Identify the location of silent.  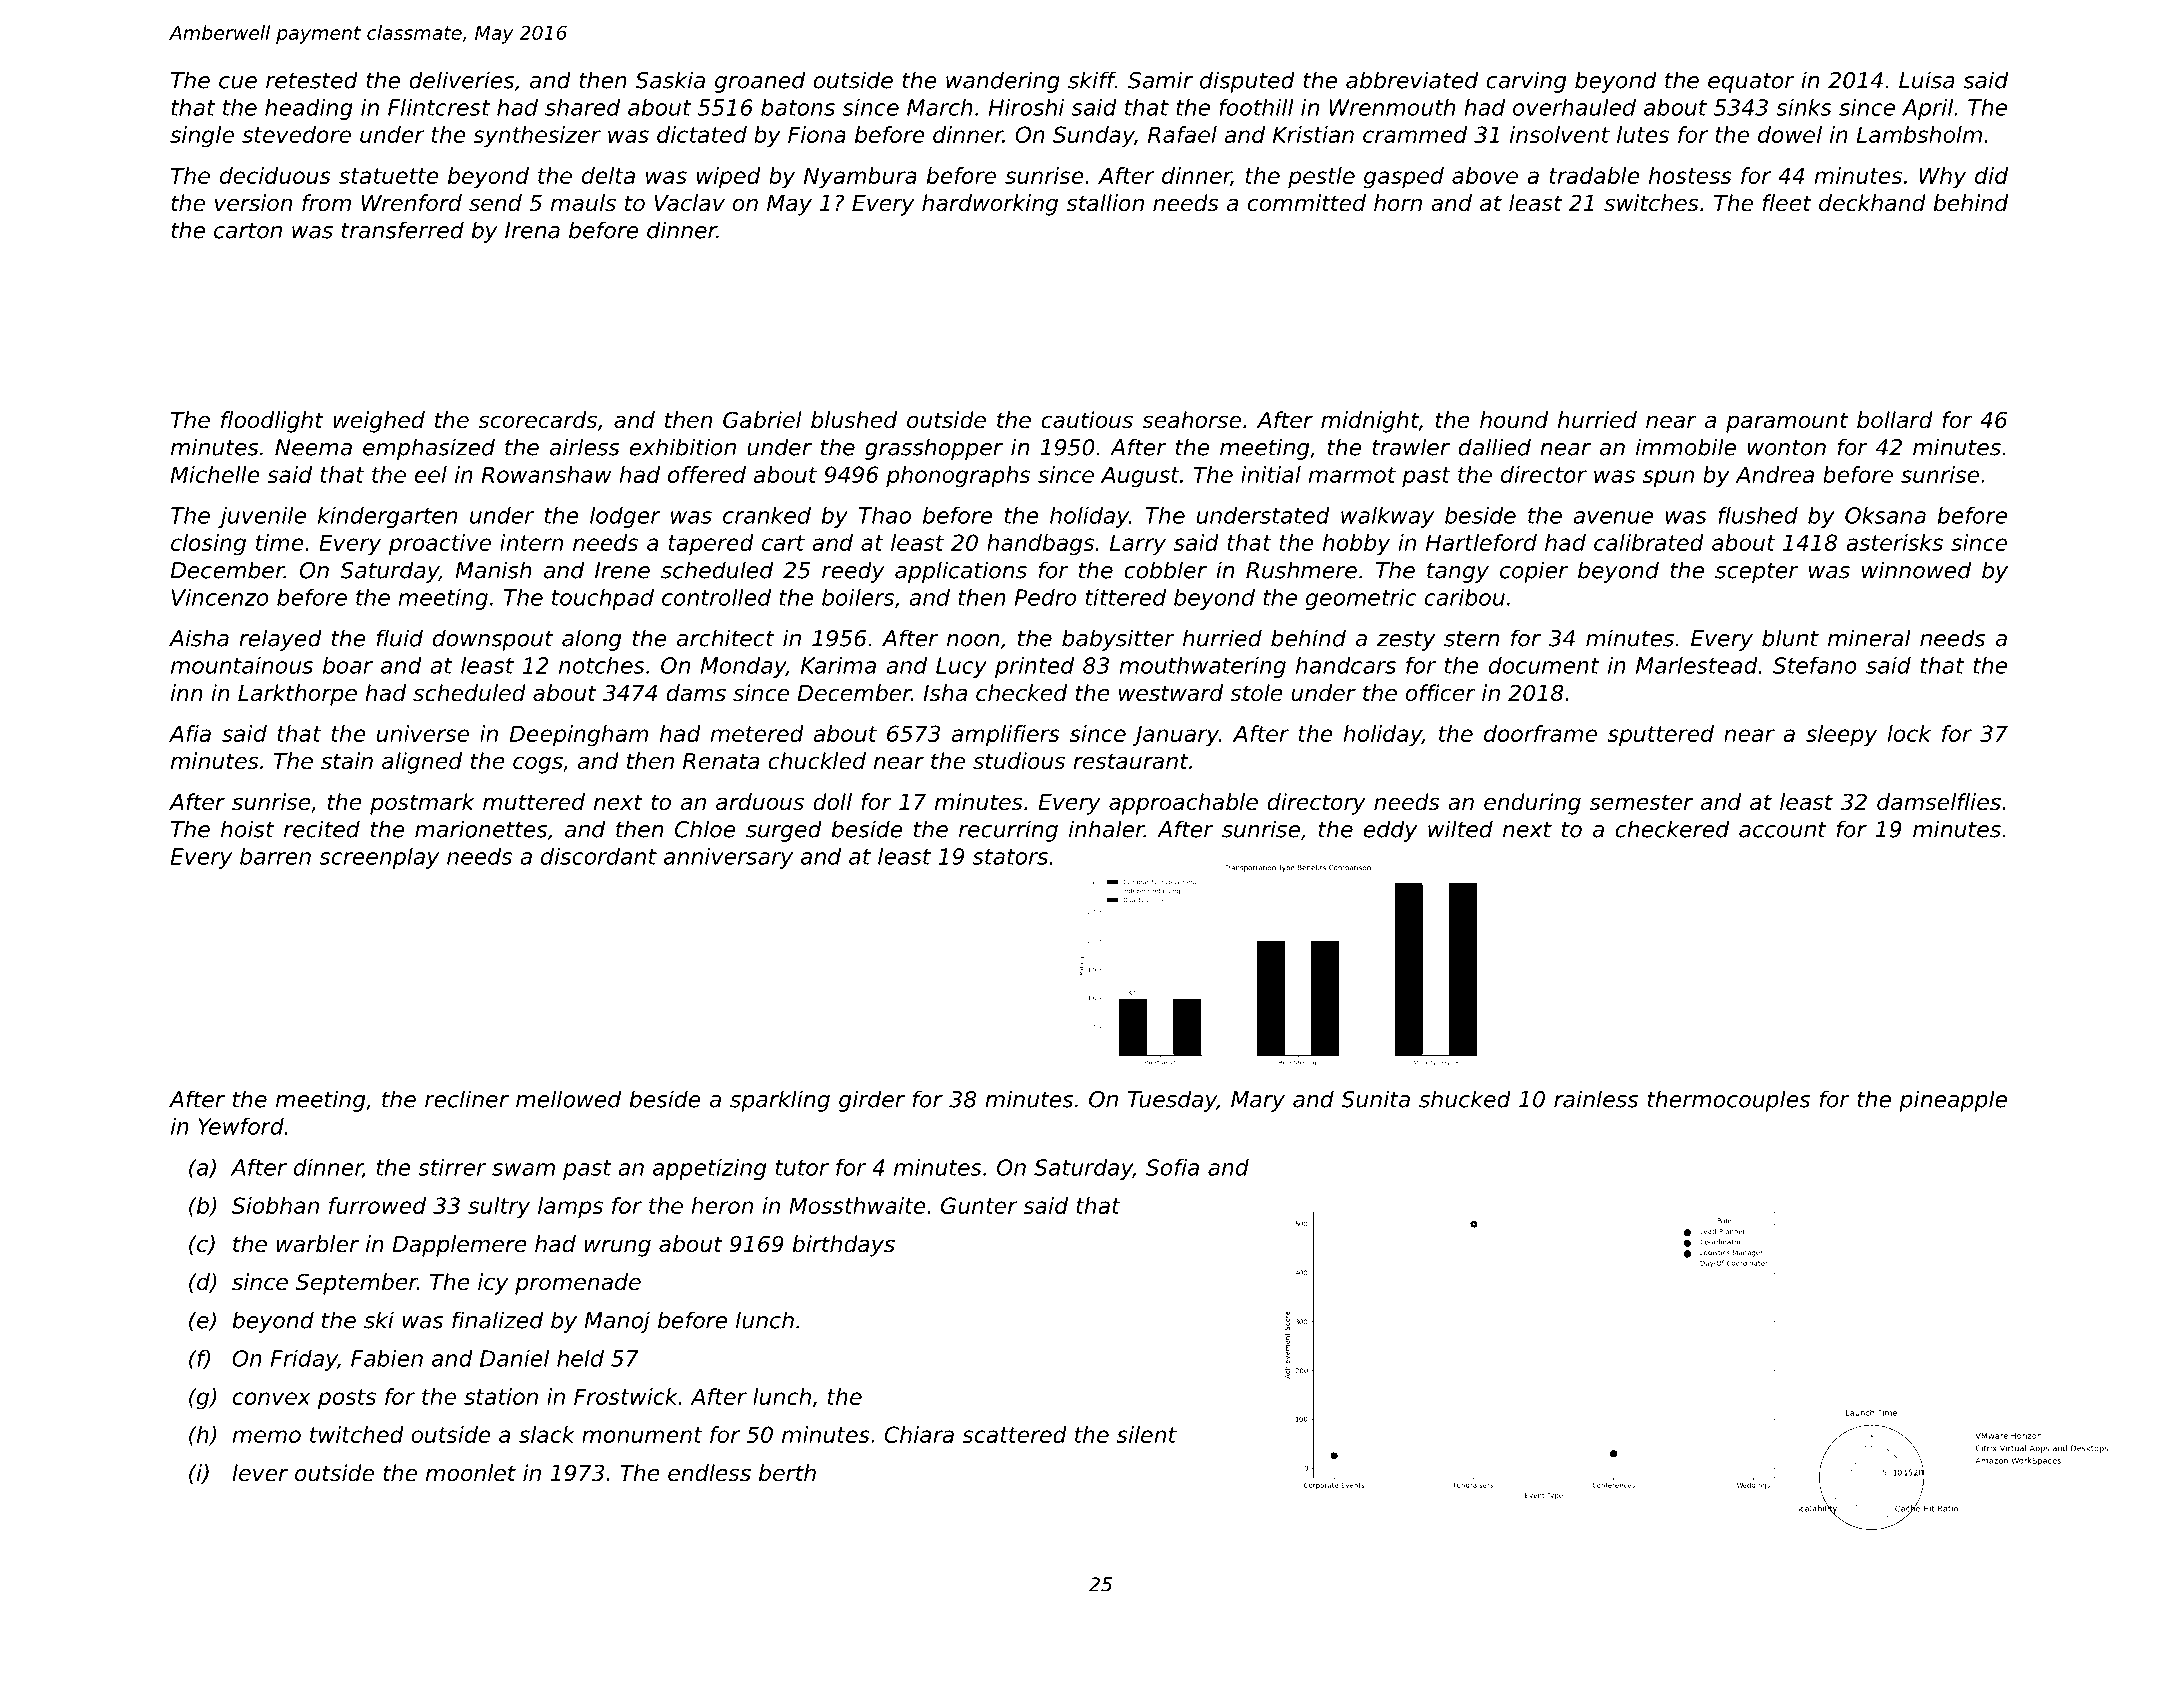
(1147, 1434).
